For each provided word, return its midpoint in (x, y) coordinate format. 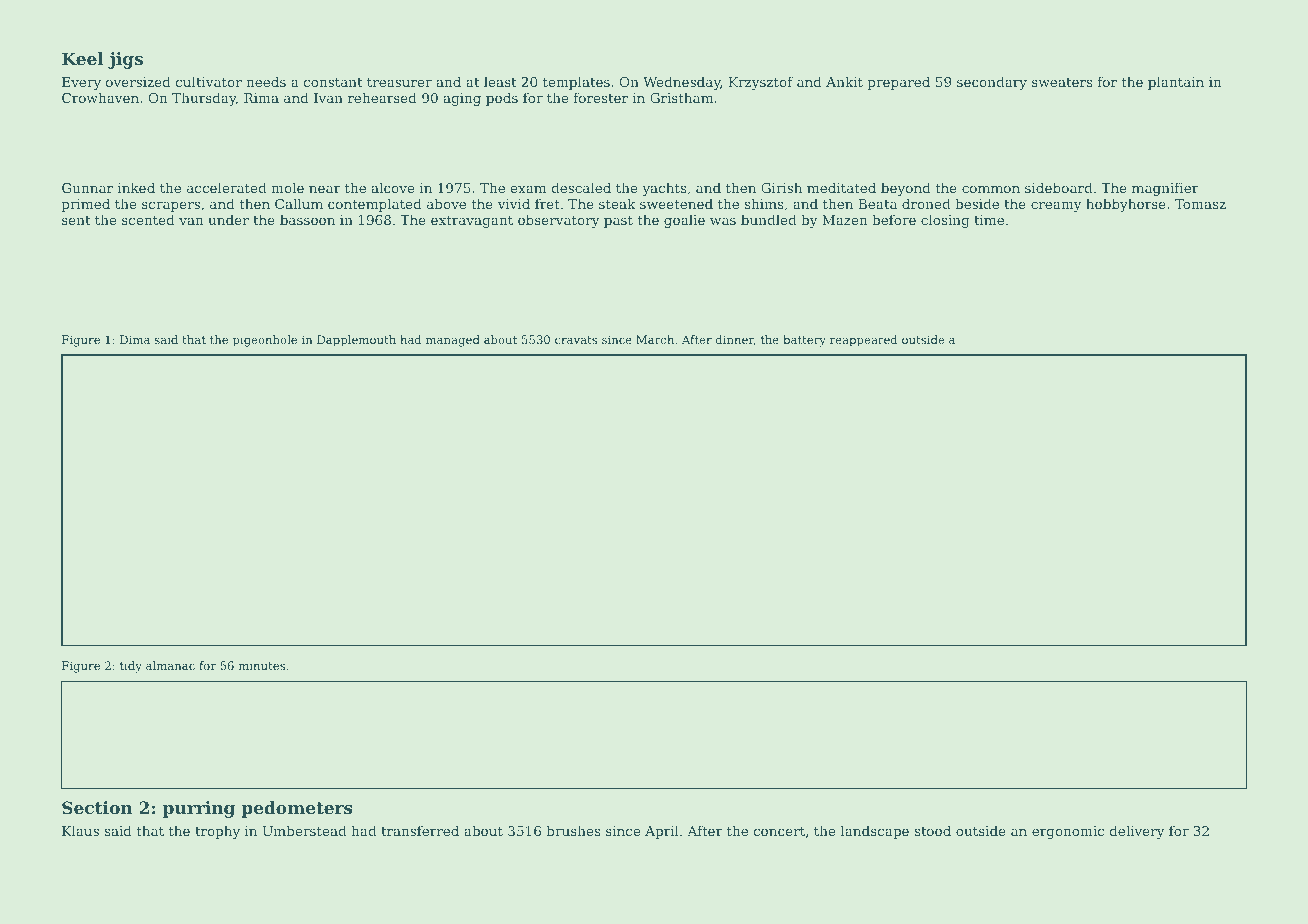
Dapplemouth (356, 341)
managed (453, 341)
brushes (573, 830)
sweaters (1062, 82)
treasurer (399, 82)
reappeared (863, 341)
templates (576, 83)
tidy (131, 667)
